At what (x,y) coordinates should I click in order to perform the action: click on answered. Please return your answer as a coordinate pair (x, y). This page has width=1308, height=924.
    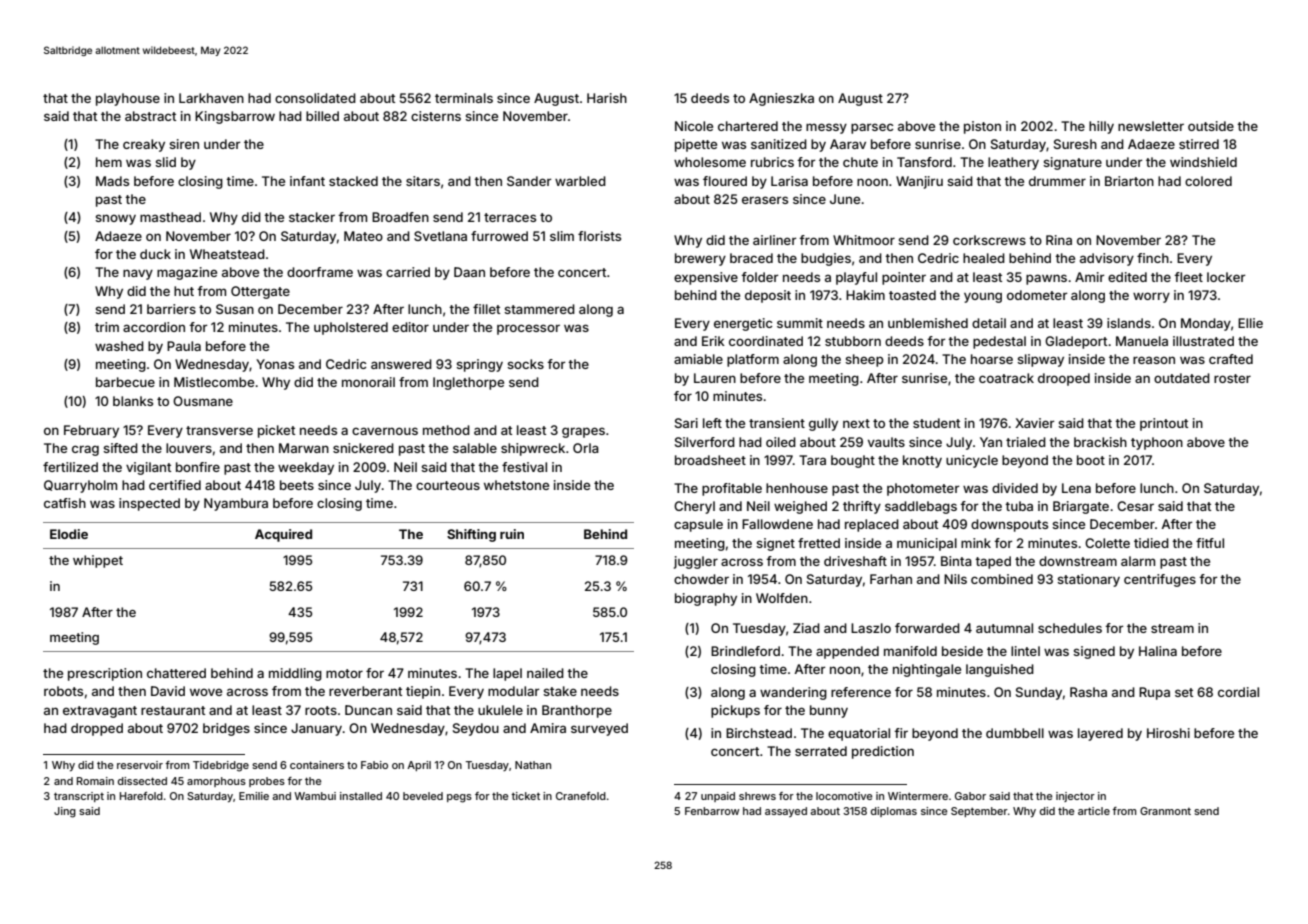
    Looking at the image, I should click on (401, 364).
